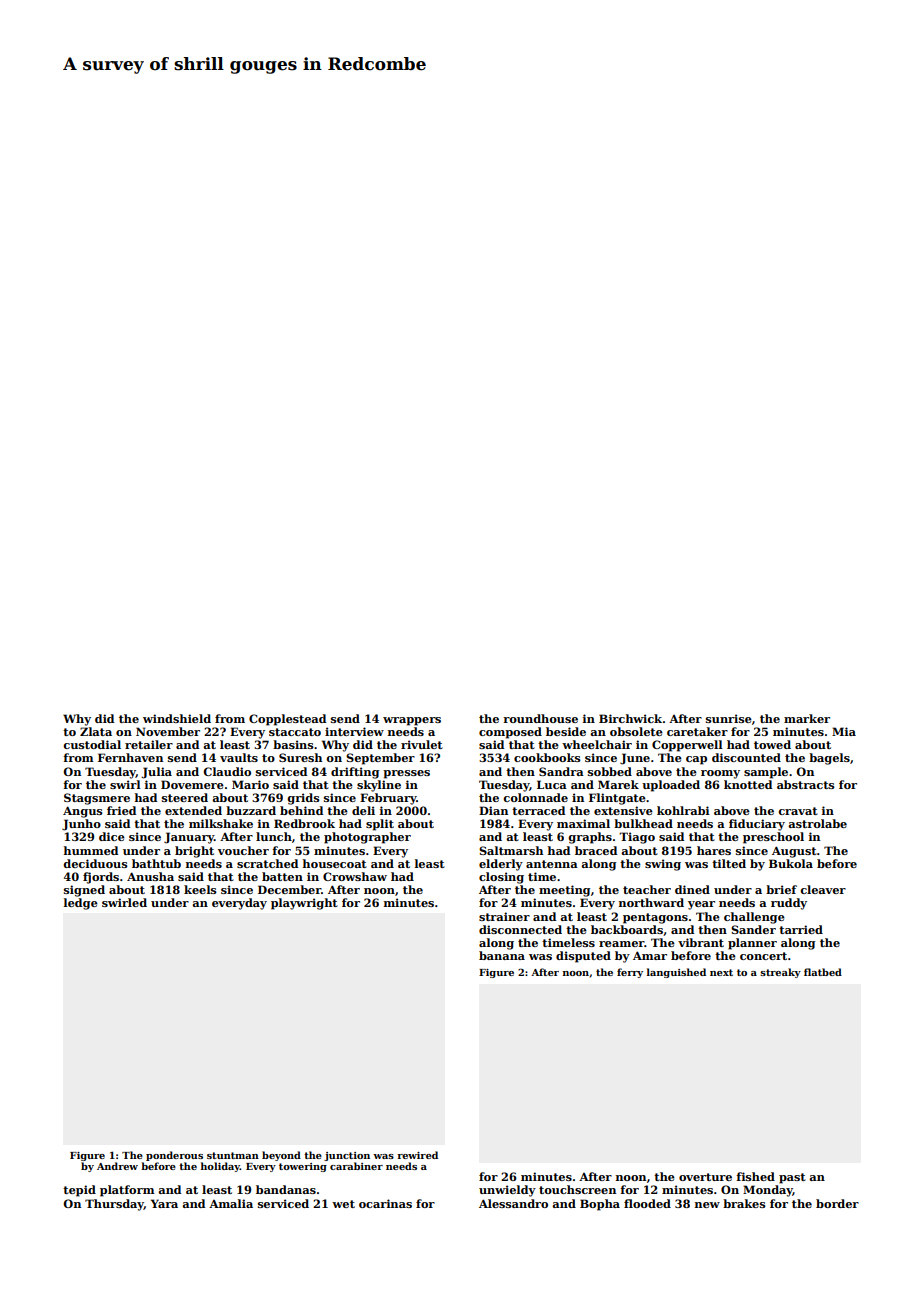 This screenshot has height=1308, width=924. What do you see at coordinates (755, 1176) in the screenshot?
I see `fished` at bounding box center [755, 1176].
